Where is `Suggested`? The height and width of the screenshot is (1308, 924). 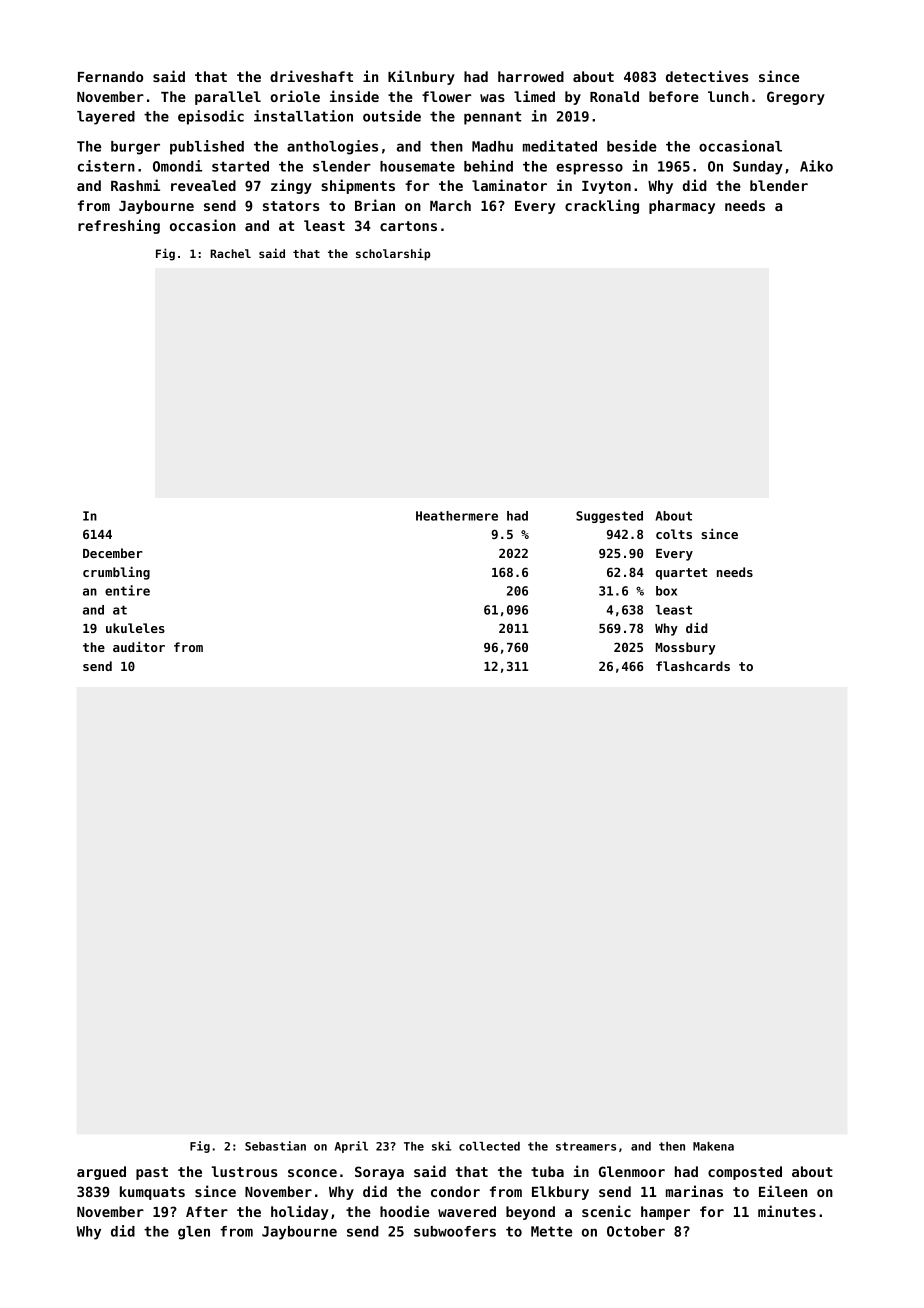
Suggested is located at coordinates (609, 517).
